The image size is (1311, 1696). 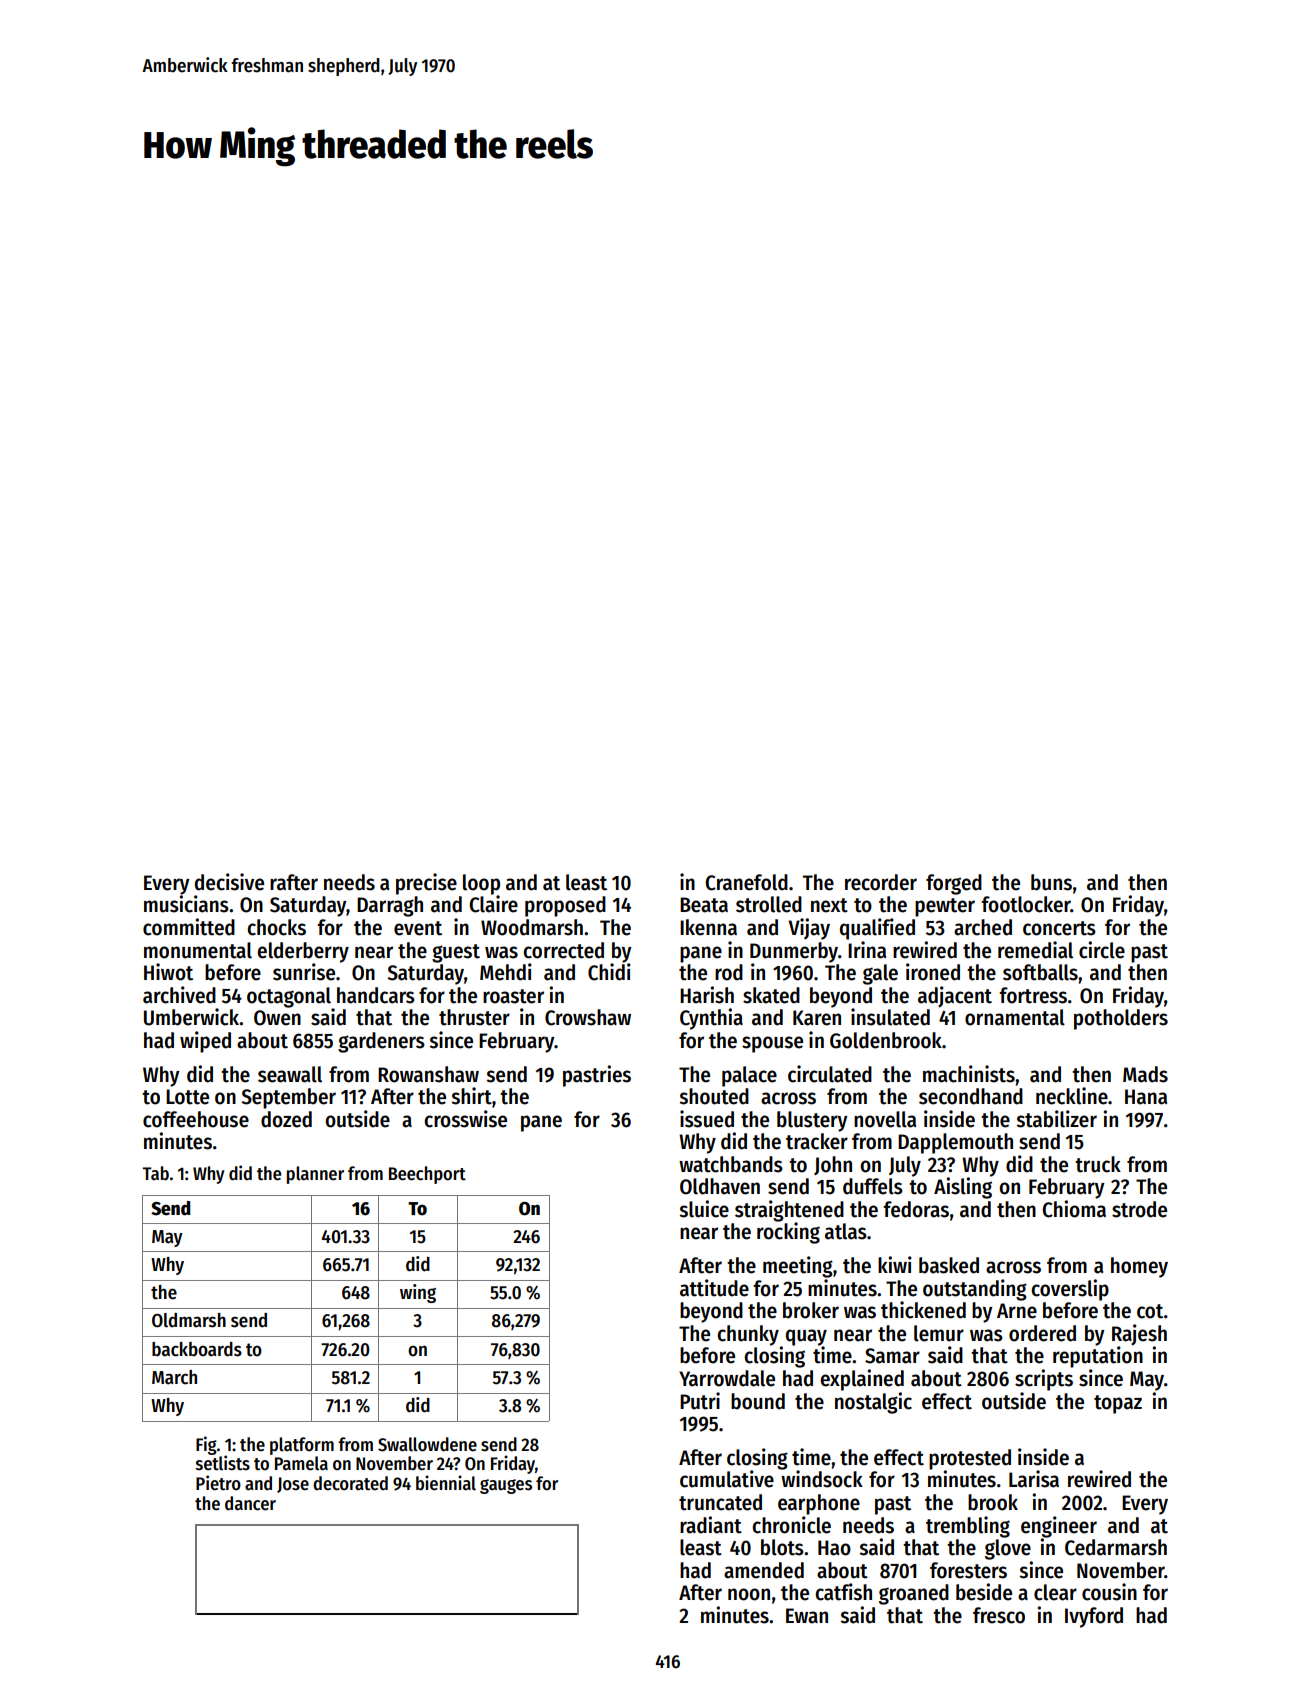 What do you see at coordinates (1015, 1017) in the screenshot?
I see `ornamental` at bounding box center [1015, 1017].
